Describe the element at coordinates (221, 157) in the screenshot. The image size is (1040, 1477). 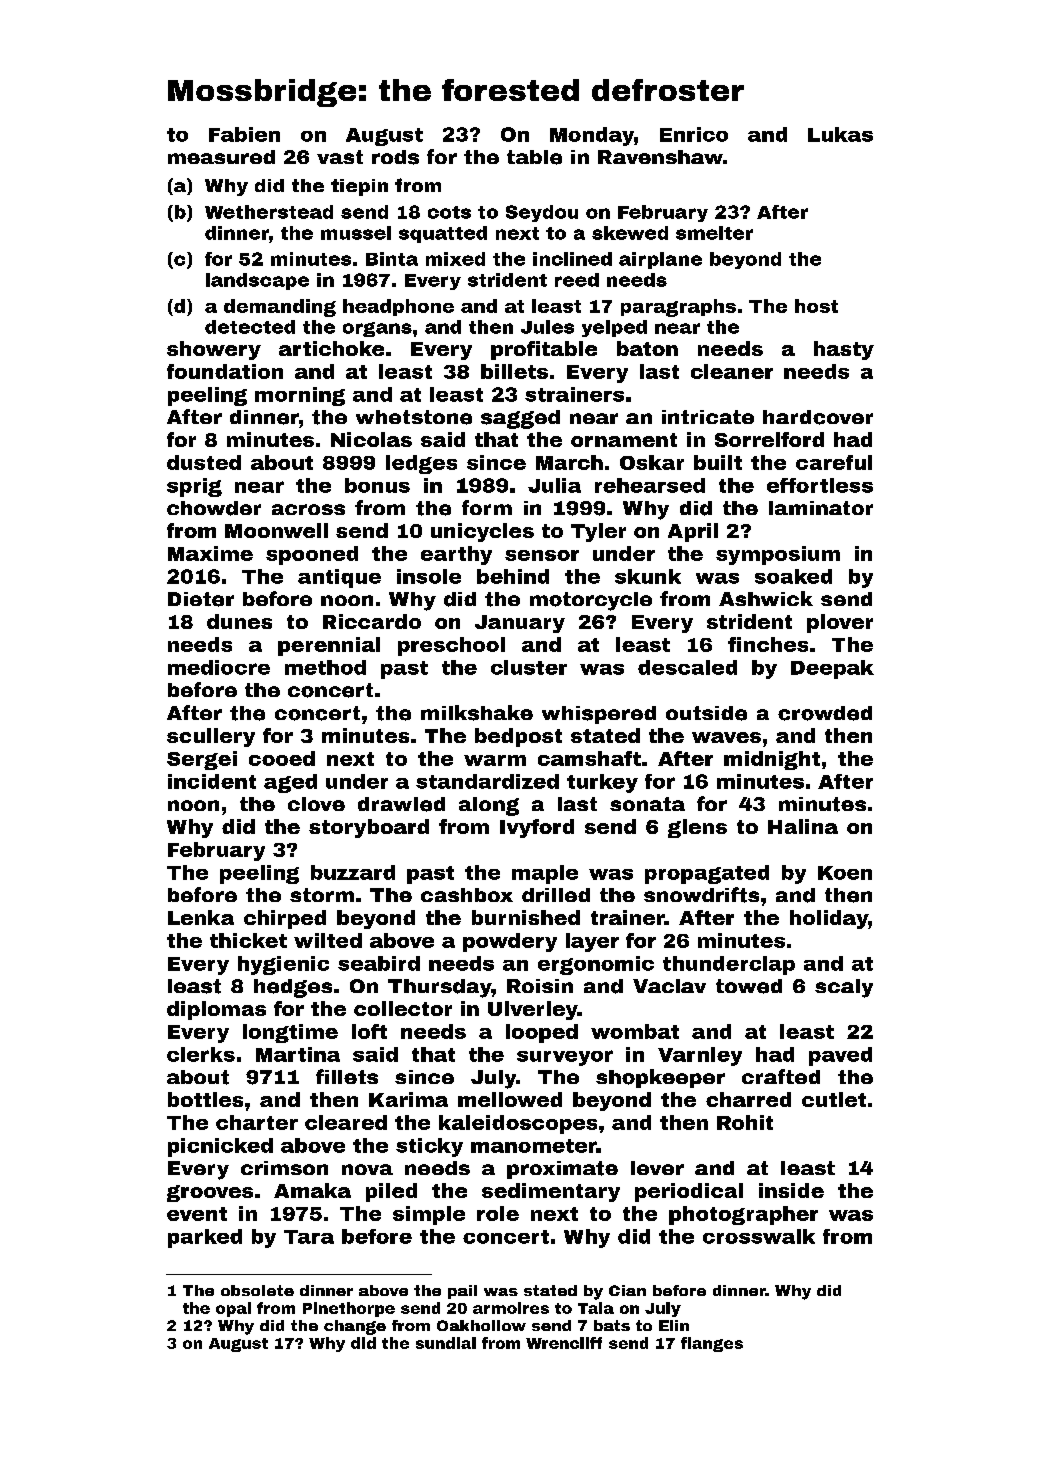
I see `measured` at that location.
